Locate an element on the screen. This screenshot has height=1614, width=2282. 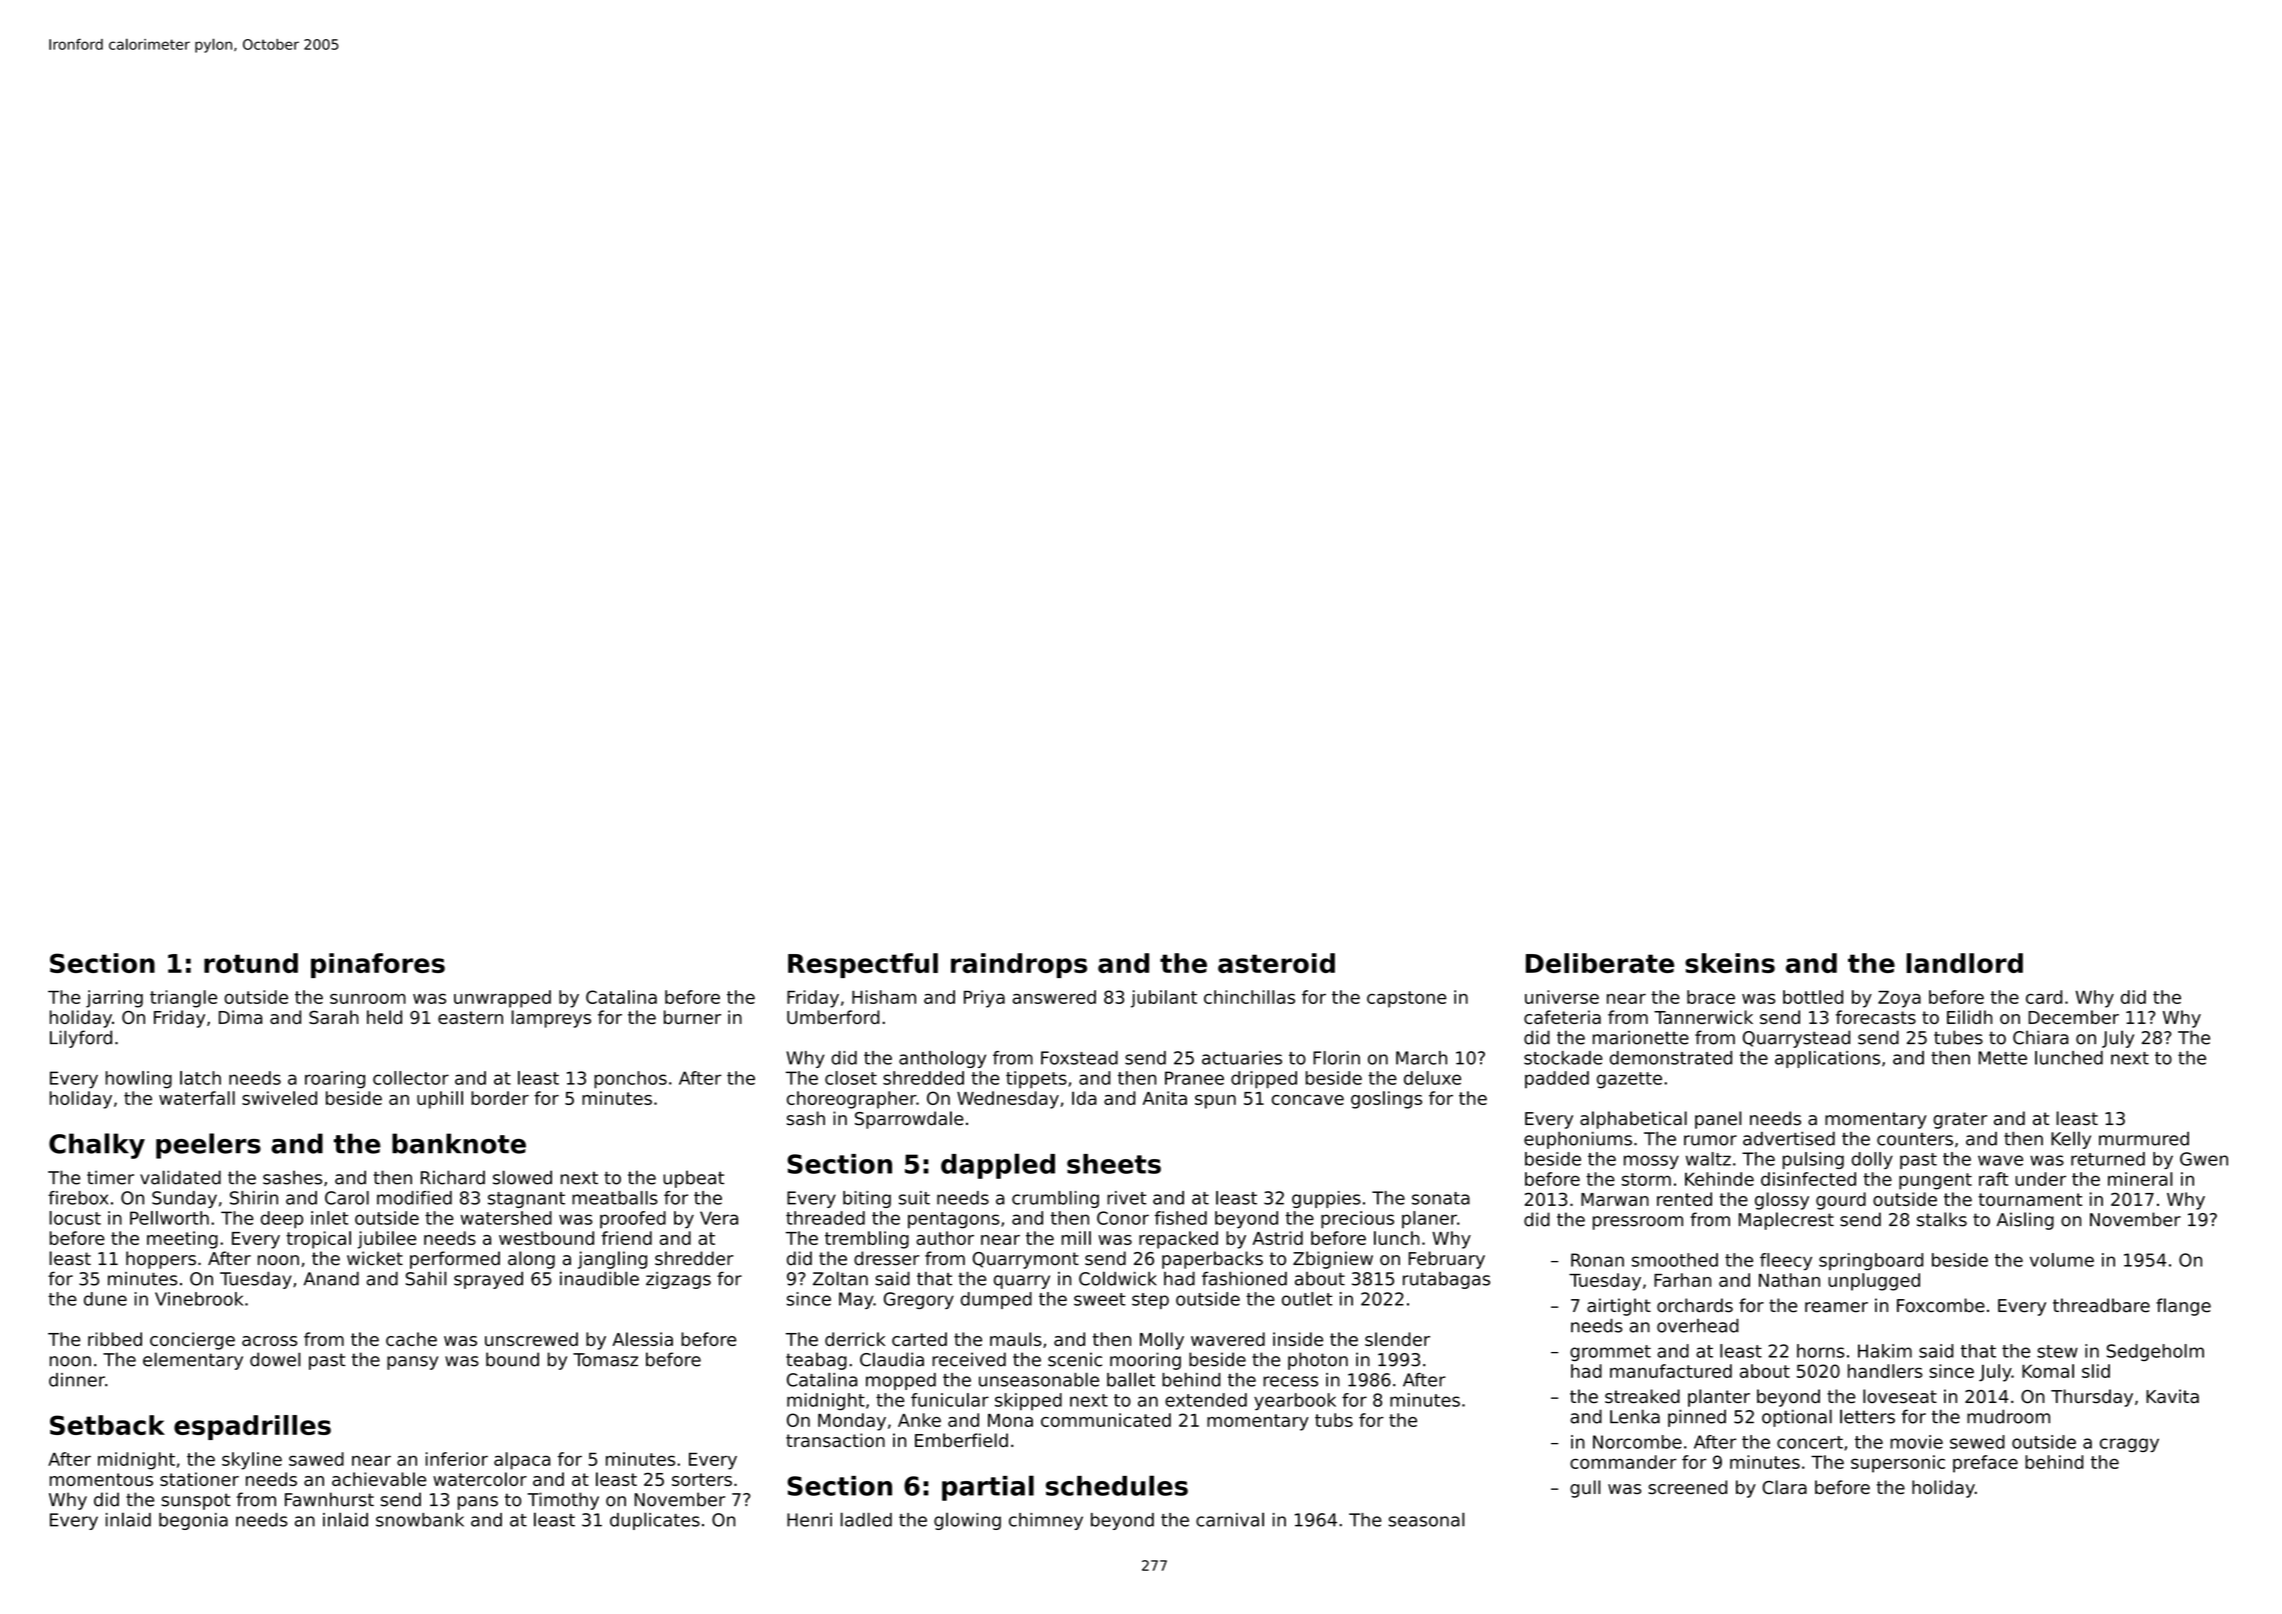
Mette is located at coordinates (2002, 1058).
